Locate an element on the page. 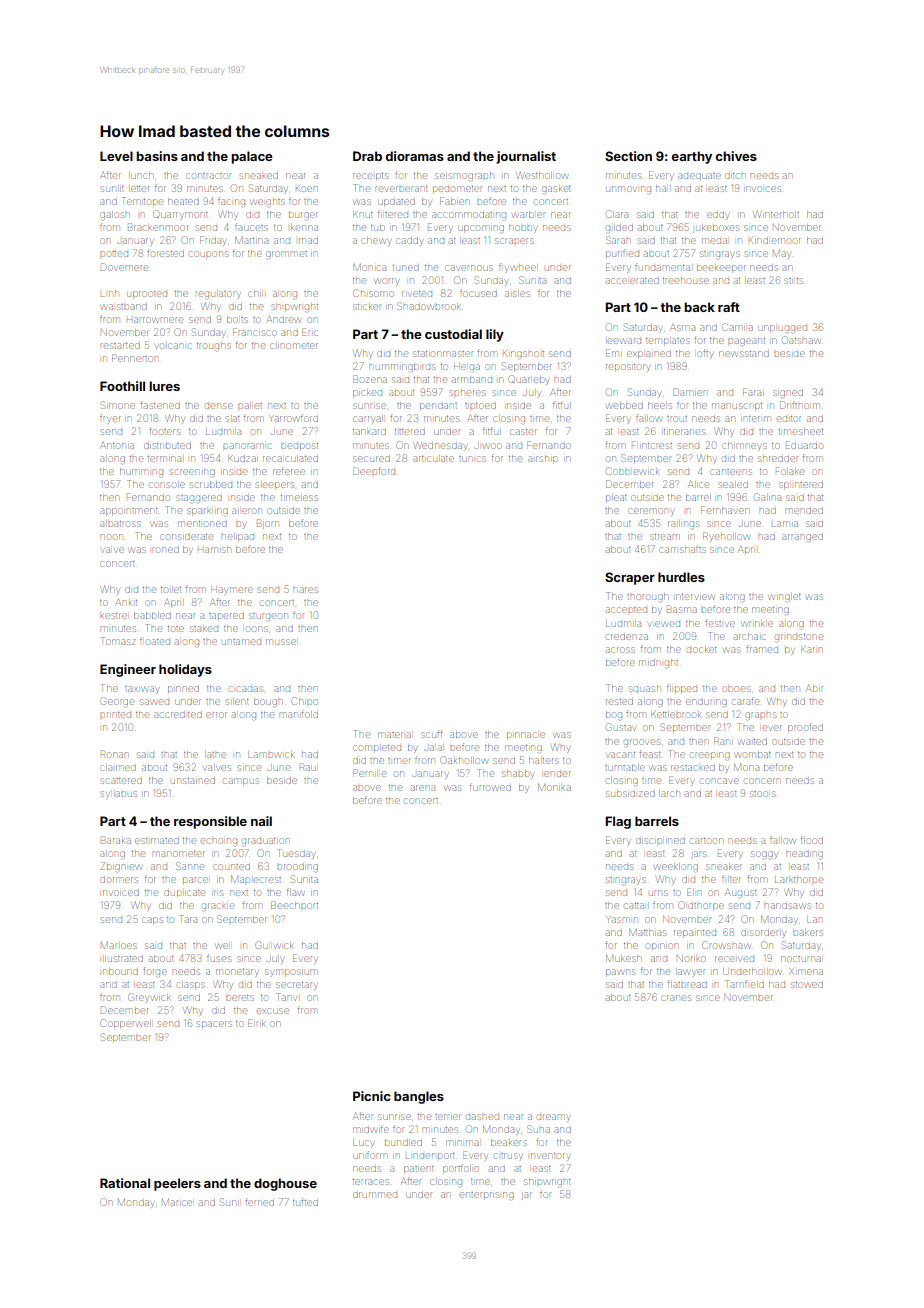  contractor is located at coordinates (209, 176).
